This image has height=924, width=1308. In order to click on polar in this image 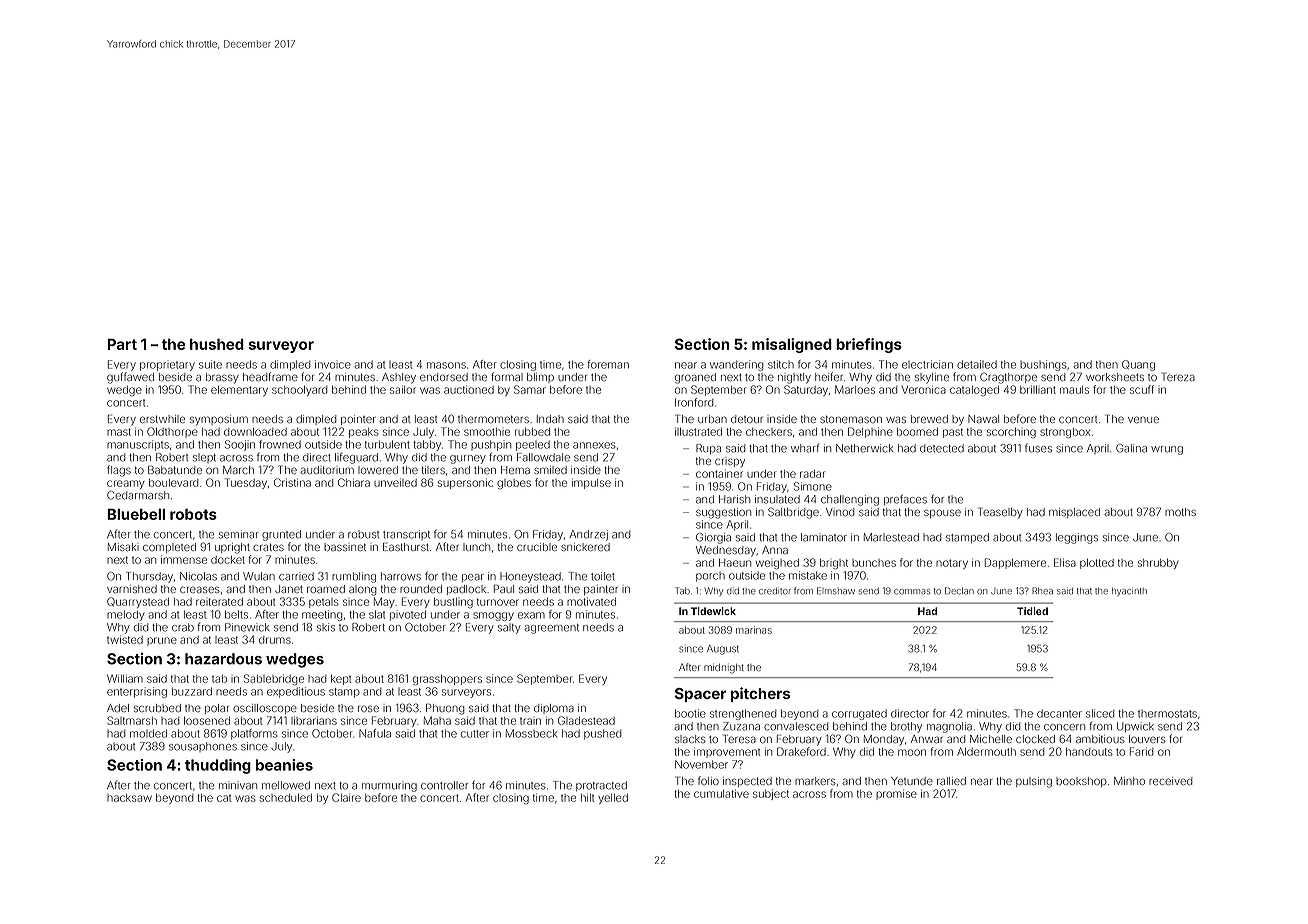, I will do `click(217, 709)`.
